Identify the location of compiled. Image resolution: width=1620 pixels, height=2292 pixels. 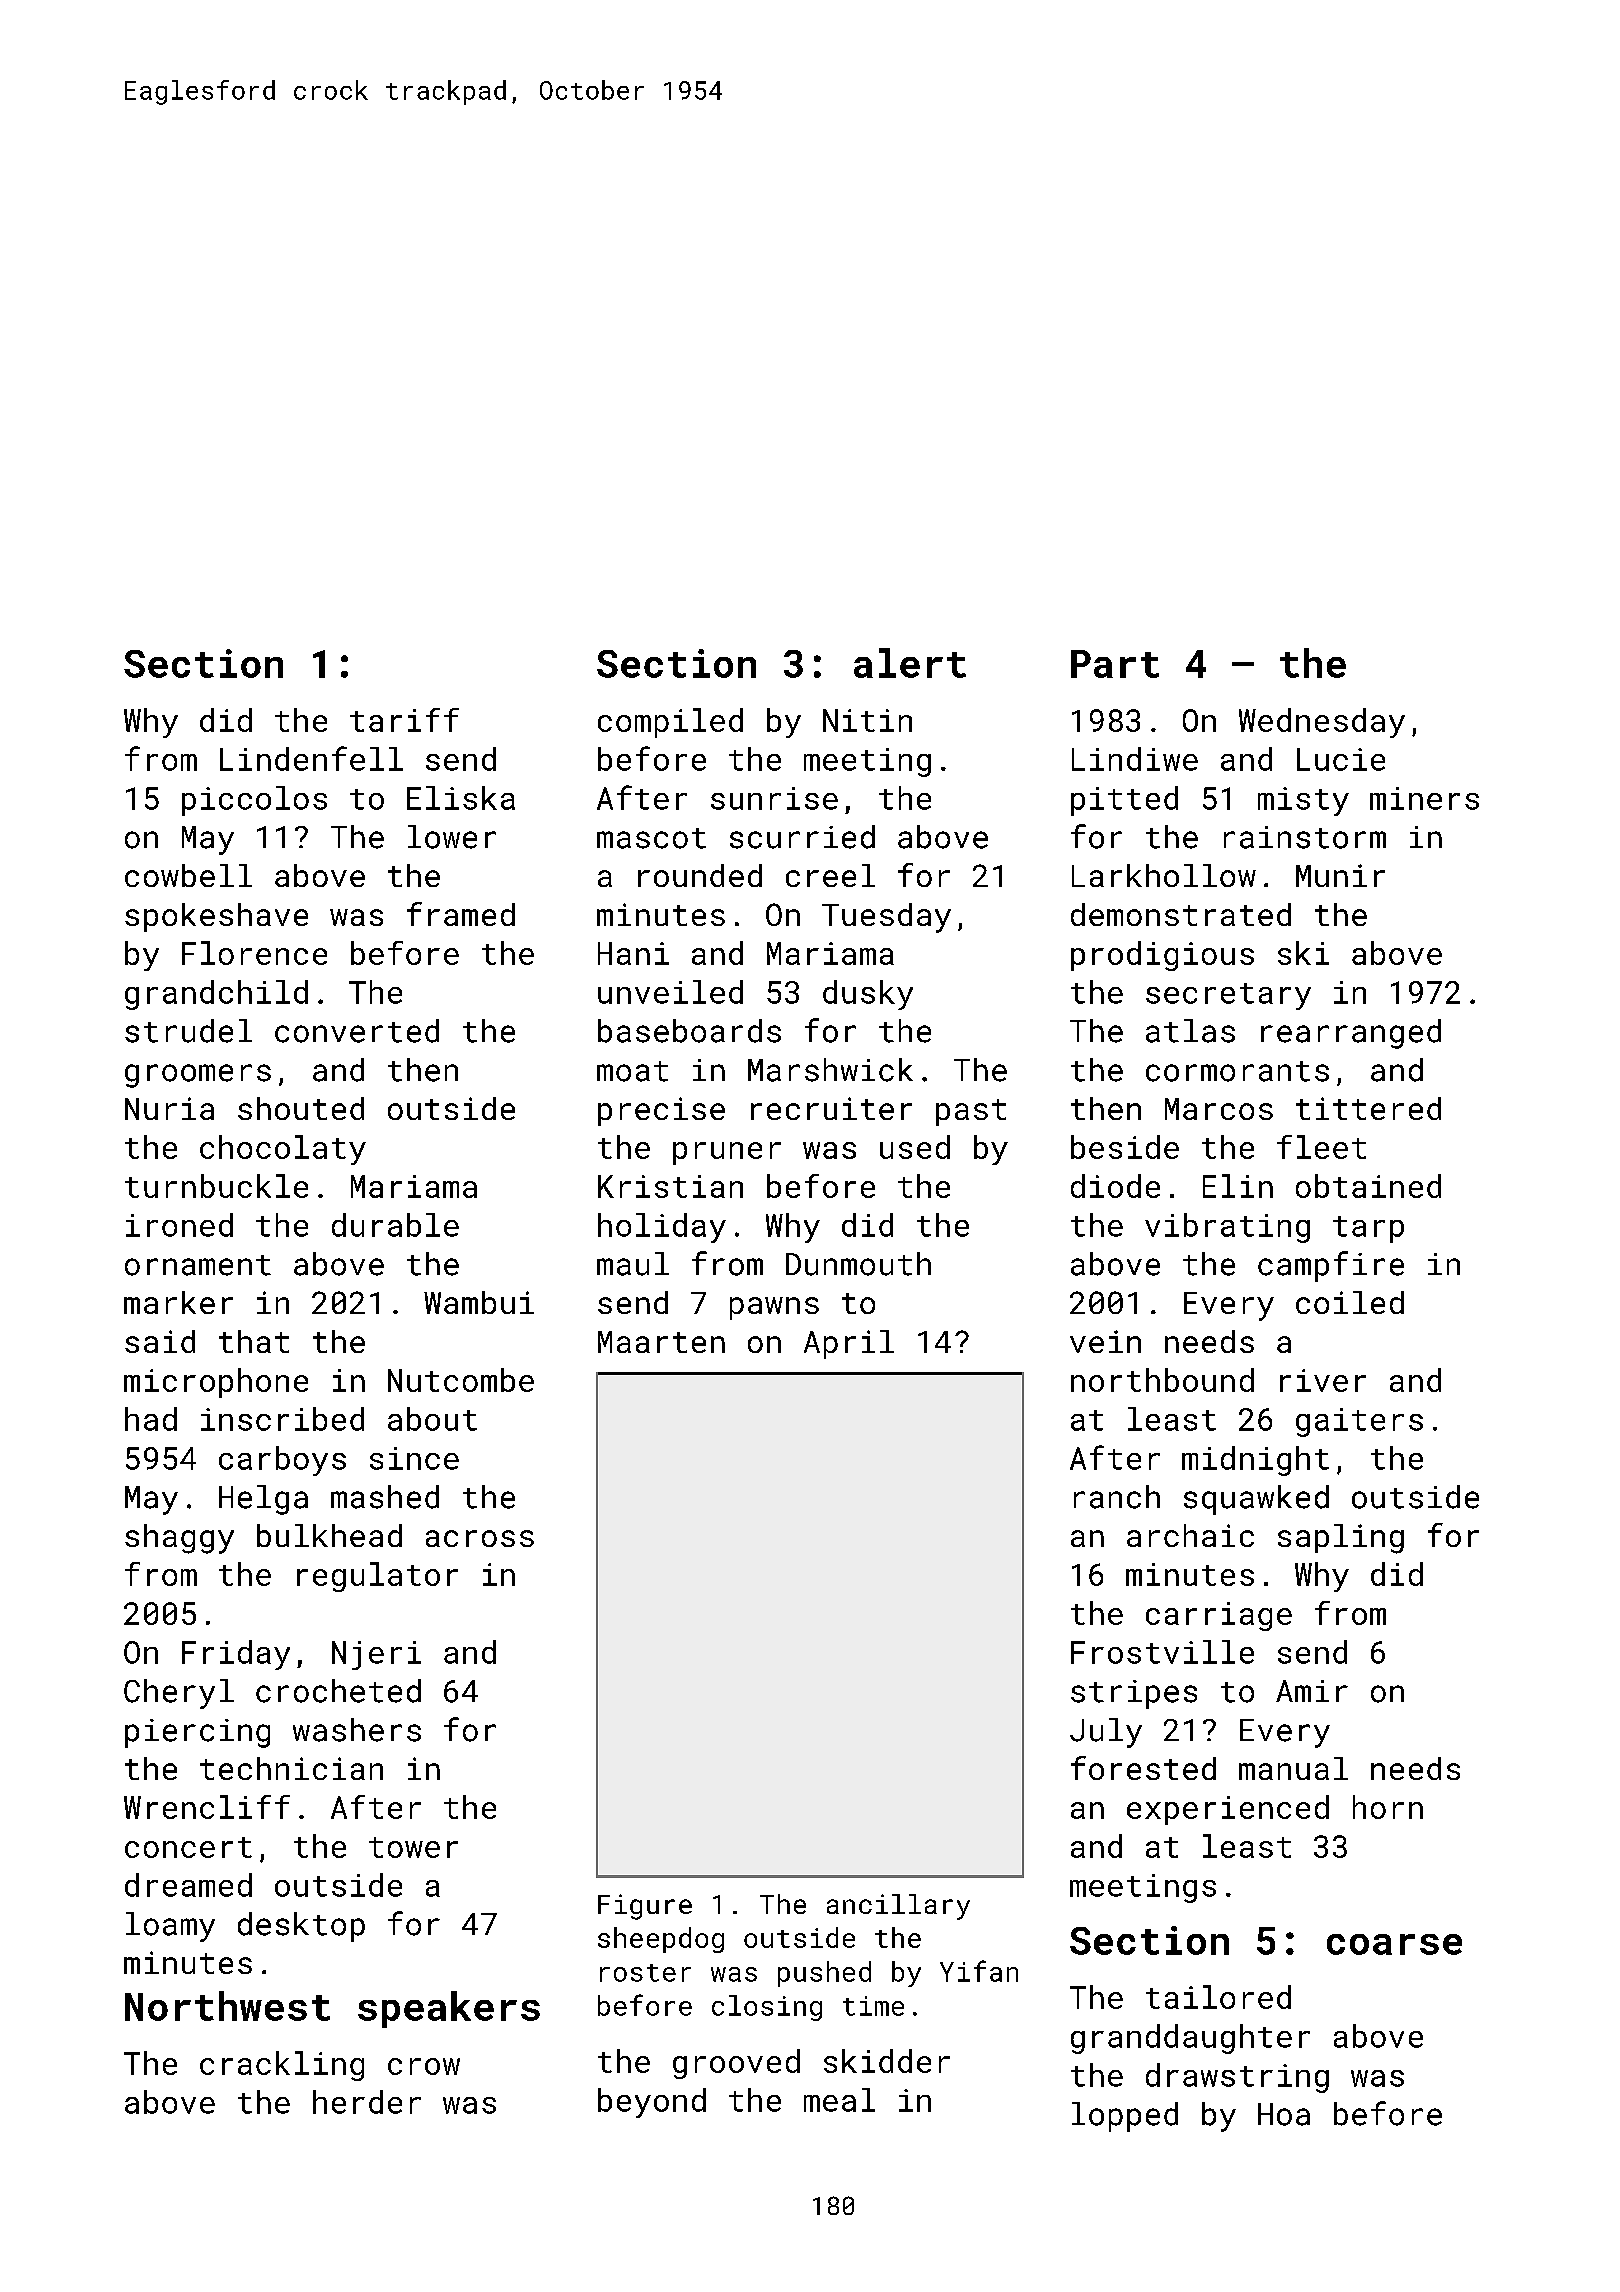
(670, 723).
